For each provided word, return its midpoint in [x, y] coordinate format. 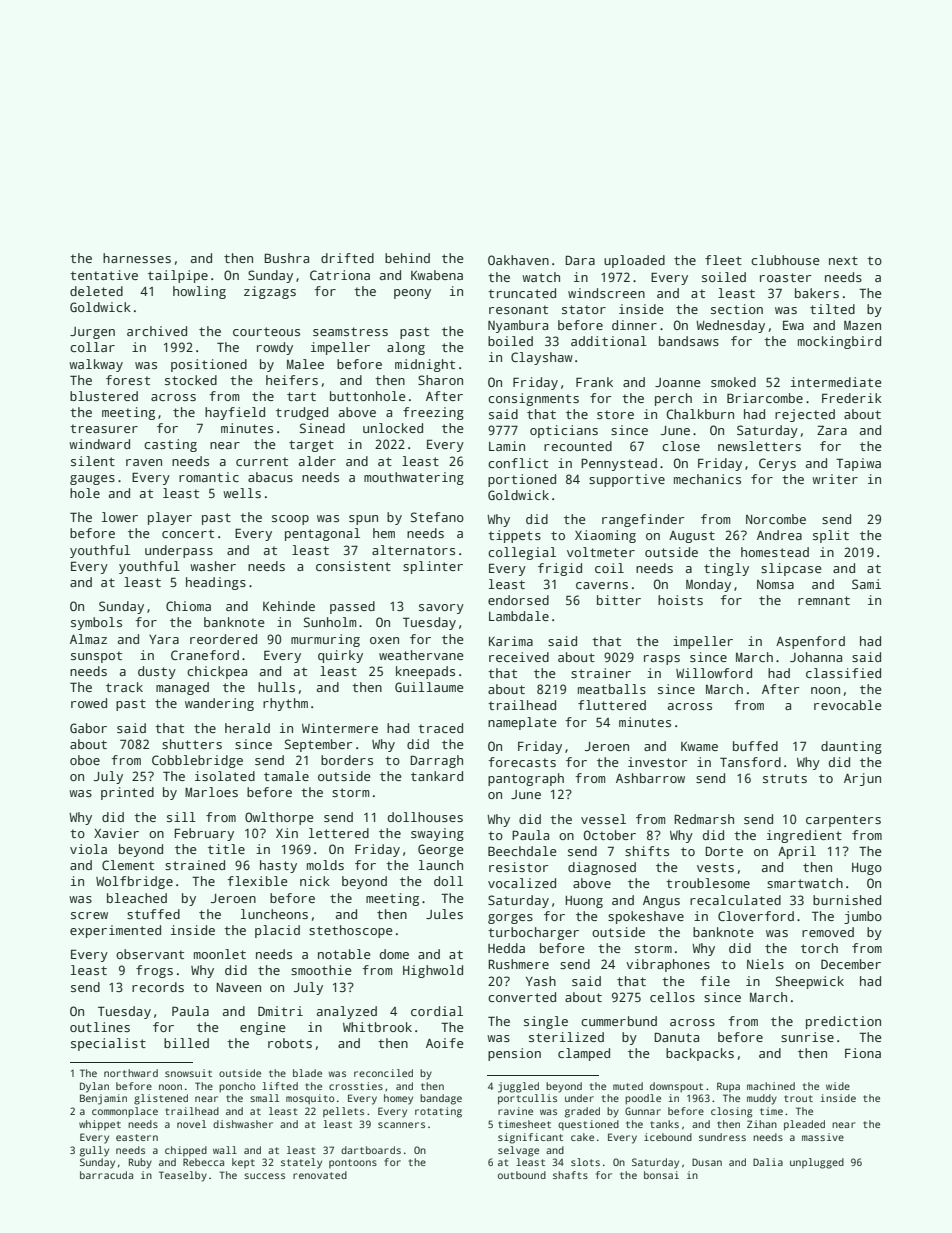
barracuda [106, 1175]
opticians [564, 431]
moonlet [220, 954]
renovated [320, 1175]
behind [407, 258]
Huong [584, 902]
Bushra [286, 258]
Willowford [714, 673]
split [831, 536]
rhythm [285, 704]
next [843, 260]
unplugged [817, 1163]
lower [120, 517]
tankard [437, 776]
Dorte [724, 851]
